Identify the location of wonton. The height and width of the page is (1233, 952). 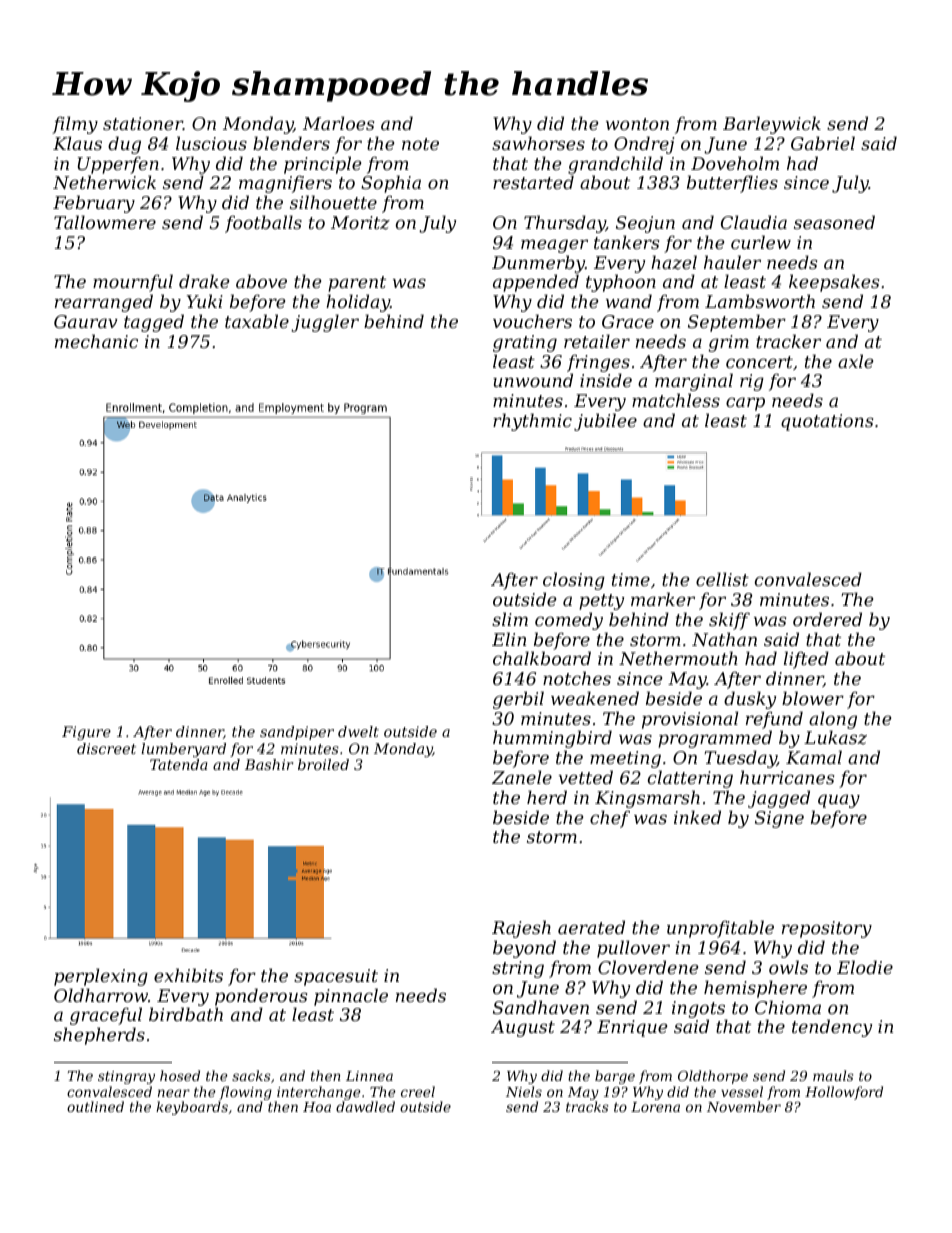
(637, 124).
